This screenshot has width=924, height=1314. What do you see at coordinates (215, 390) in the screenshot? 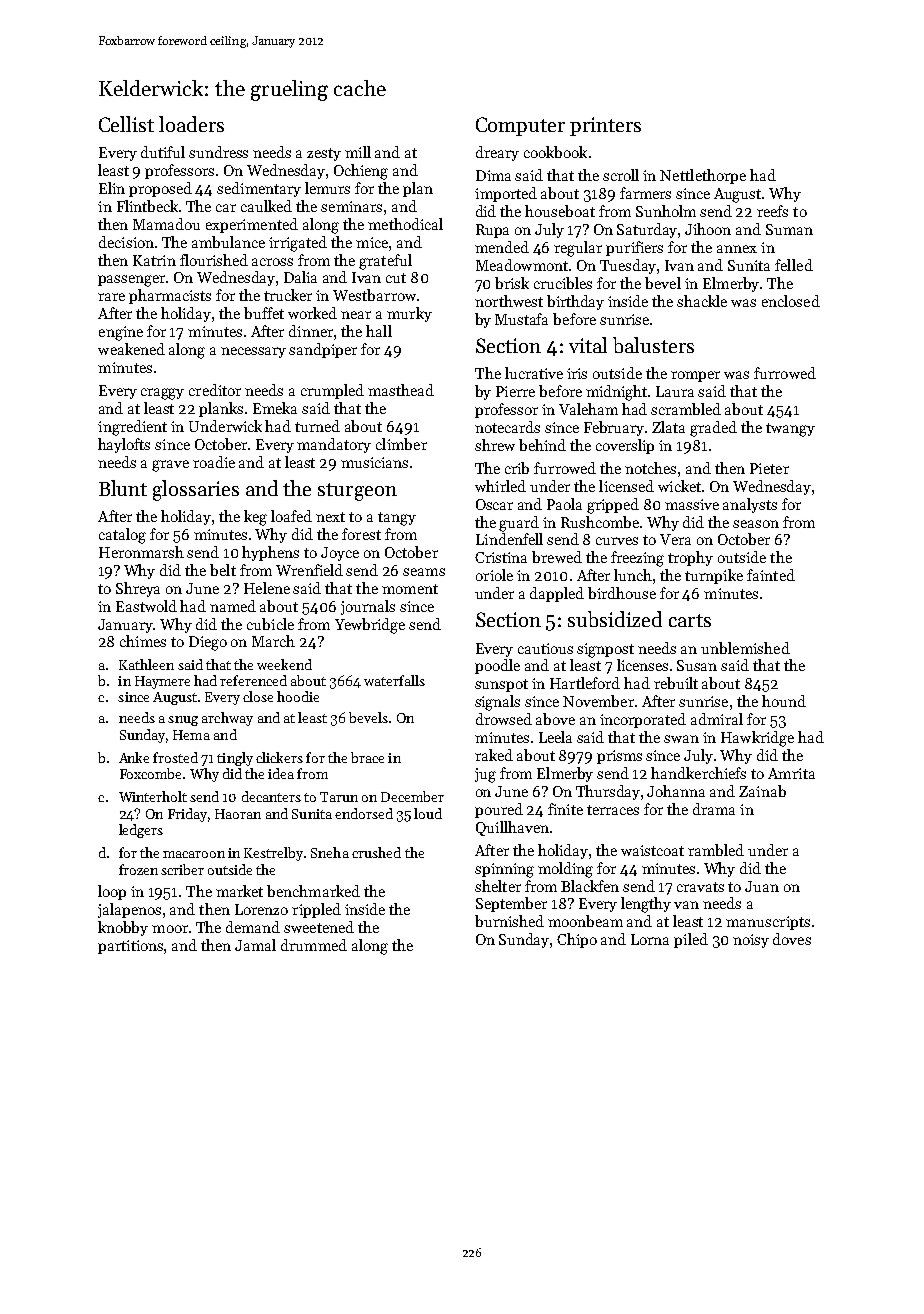
I see `creditor` at bounding box center [215, 390].
